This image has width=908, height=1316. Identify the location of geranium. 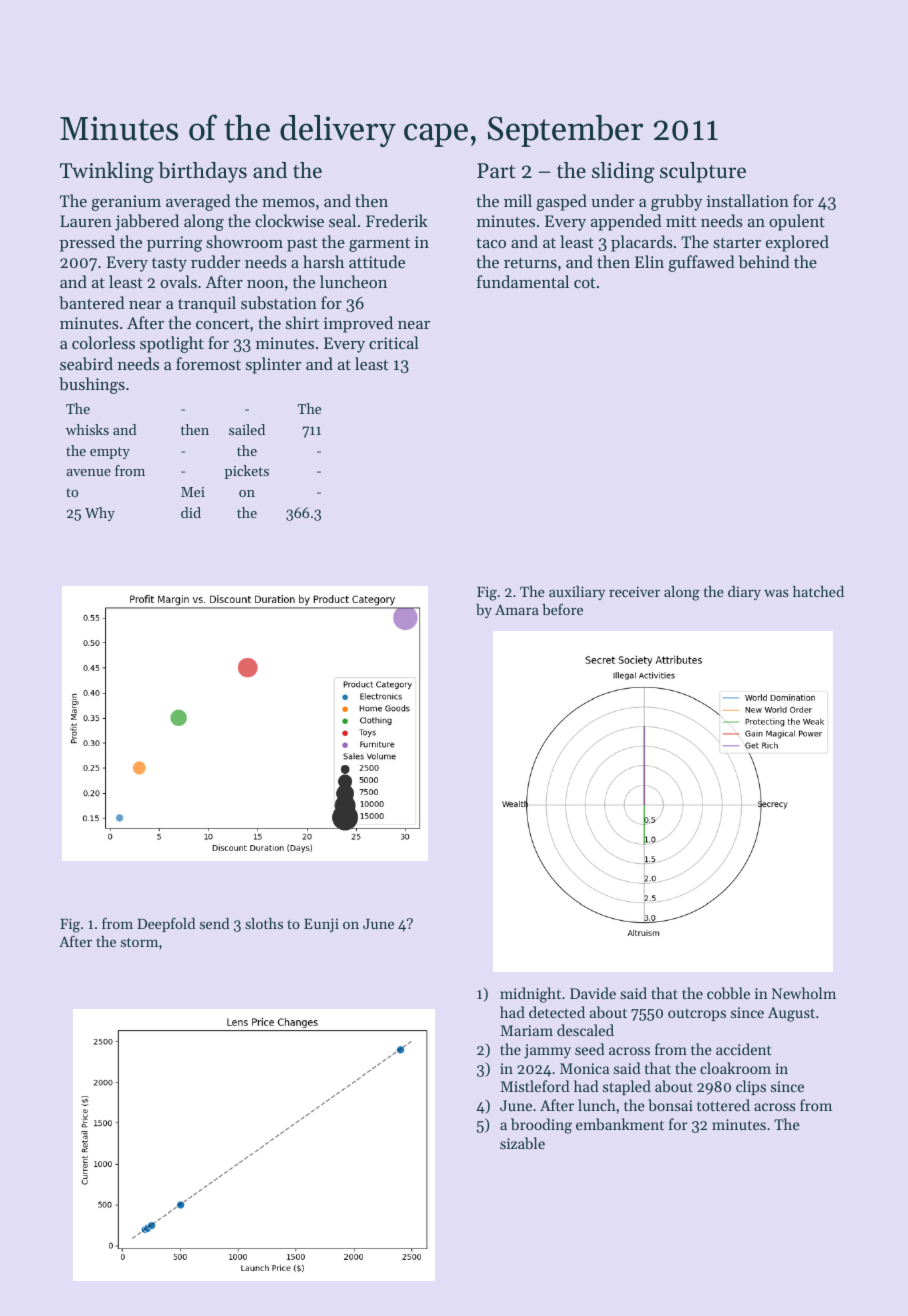
(126, 203).
